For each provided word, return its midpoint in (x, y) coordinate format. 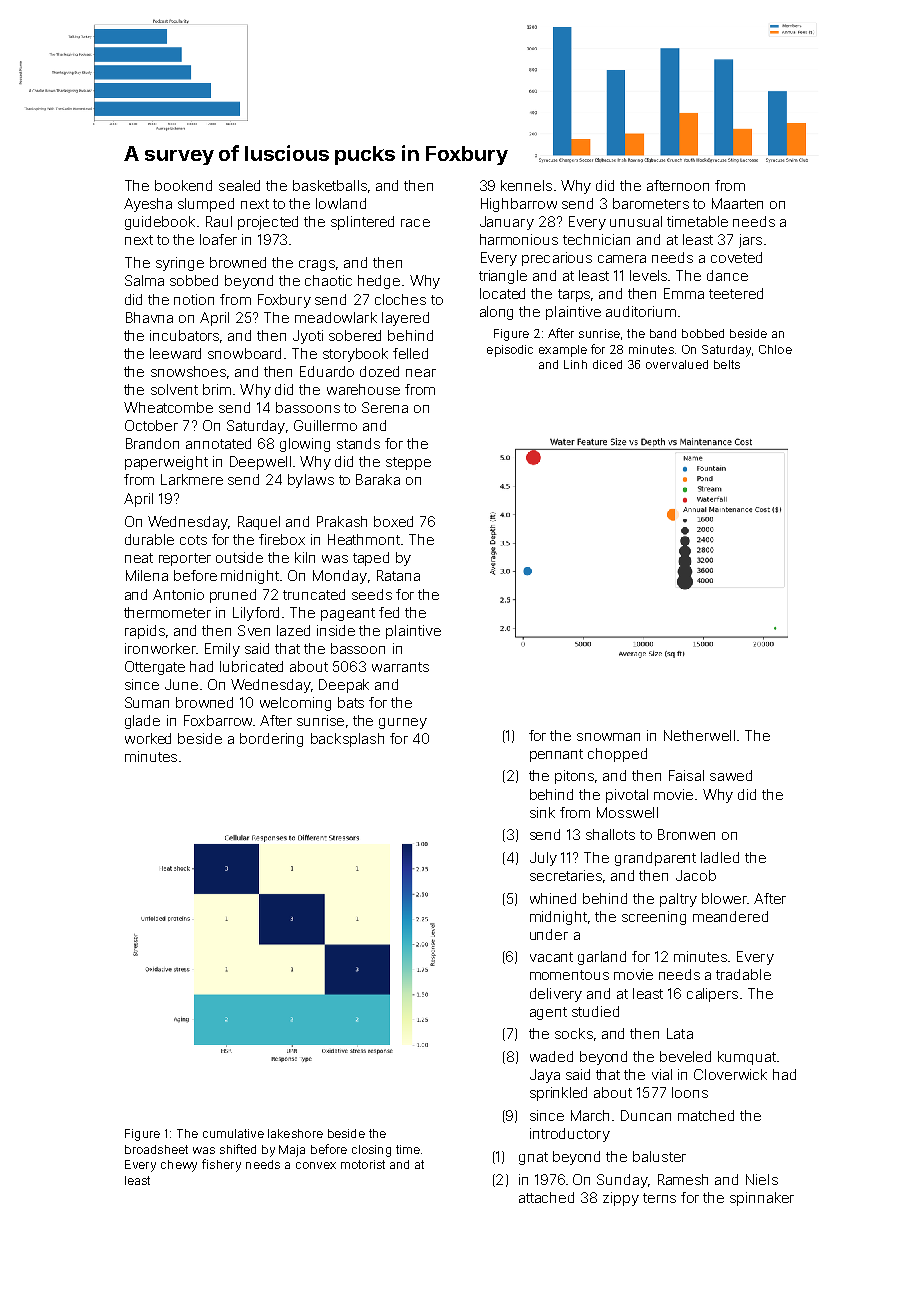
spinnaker (762, 1199)
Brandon (152, 443)
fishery (221, 1165)
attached (546, 1197)
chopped (617, 755)
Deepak (344, 686)
